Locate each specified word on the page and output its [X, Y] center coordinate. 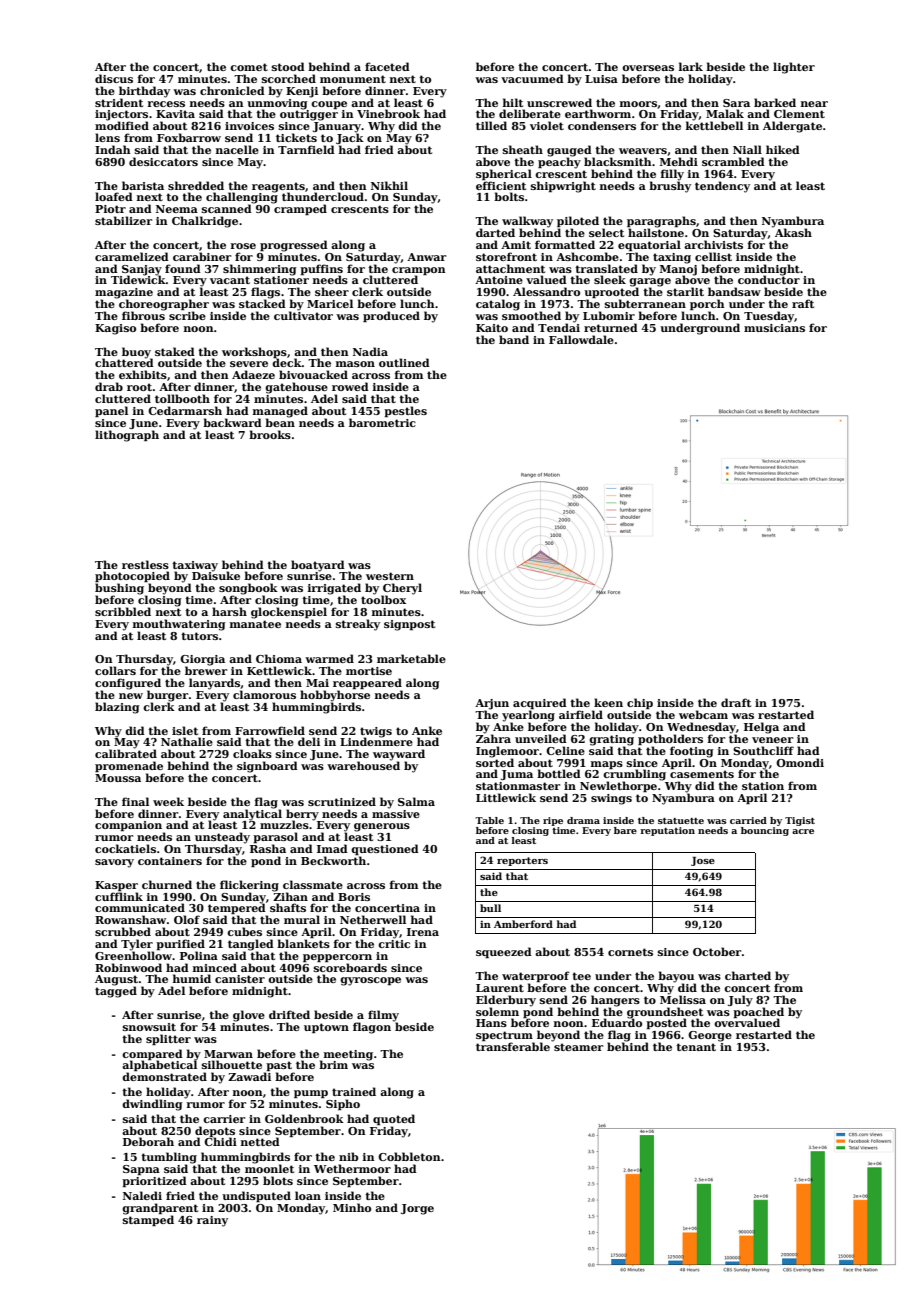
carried [748, 820]
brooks [270, 434]
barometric [382, 422]
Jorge [417, 1209]
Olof [187, 919]
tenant [696, 1047]
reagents [278, 187]
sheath [523, 149]
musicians [774, 328]
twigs [376, 732]
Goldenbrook [304, 1118]
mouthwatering [179, 625]
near [814, 104]
